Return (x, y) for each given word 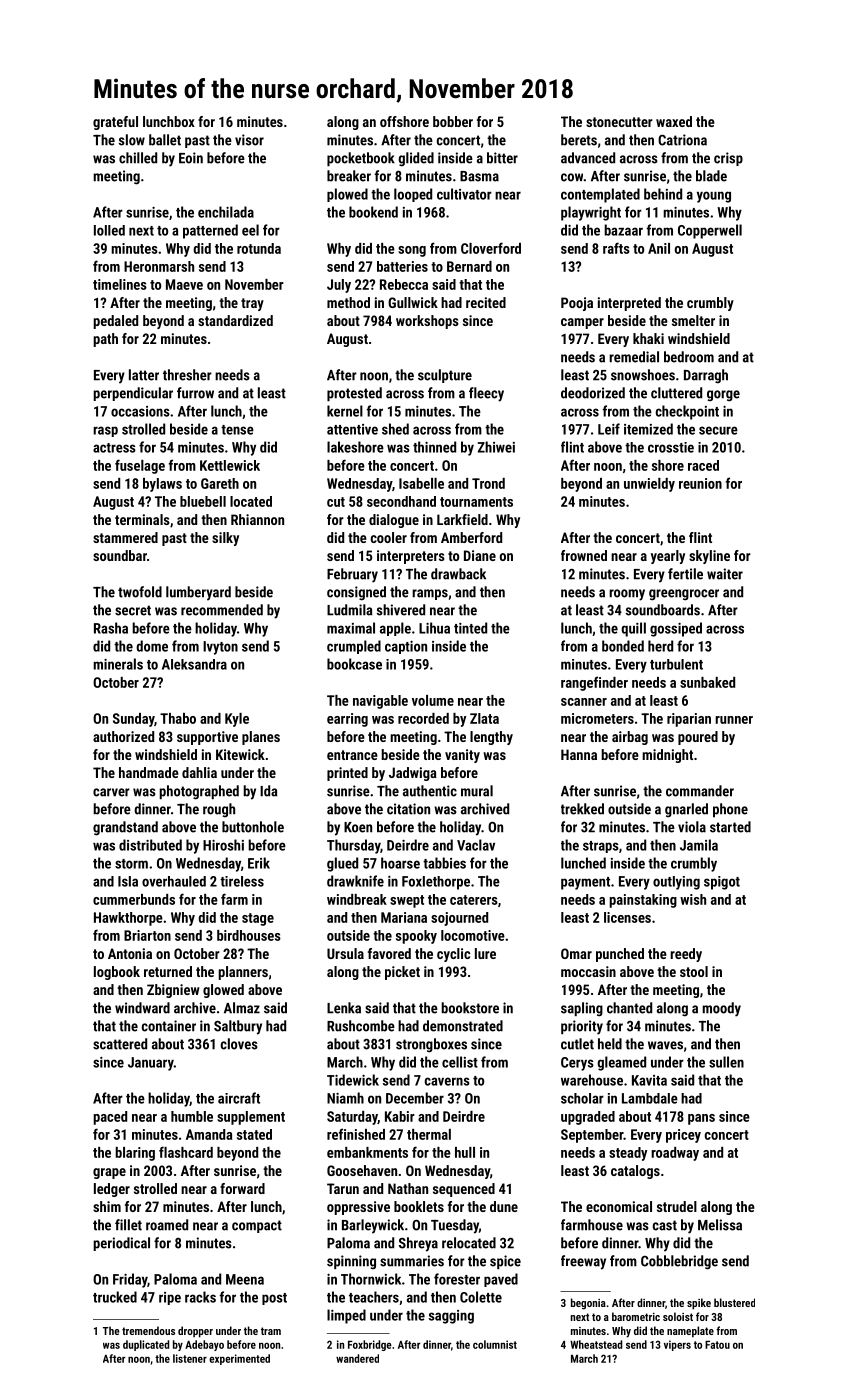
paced (110, 1118)
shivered (401, 610)
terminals (142, 519)
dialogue (394, 521)
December (415, 1098)
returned (168, 971)
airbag (630, 738)
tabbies (444, 863)
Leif (609, 429)
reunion (700, 483)
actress (114, 448)
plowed (347, 195)
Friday (130, 1280)
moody (721, 1009)
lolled (109, 230)
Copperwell (710, 231)
